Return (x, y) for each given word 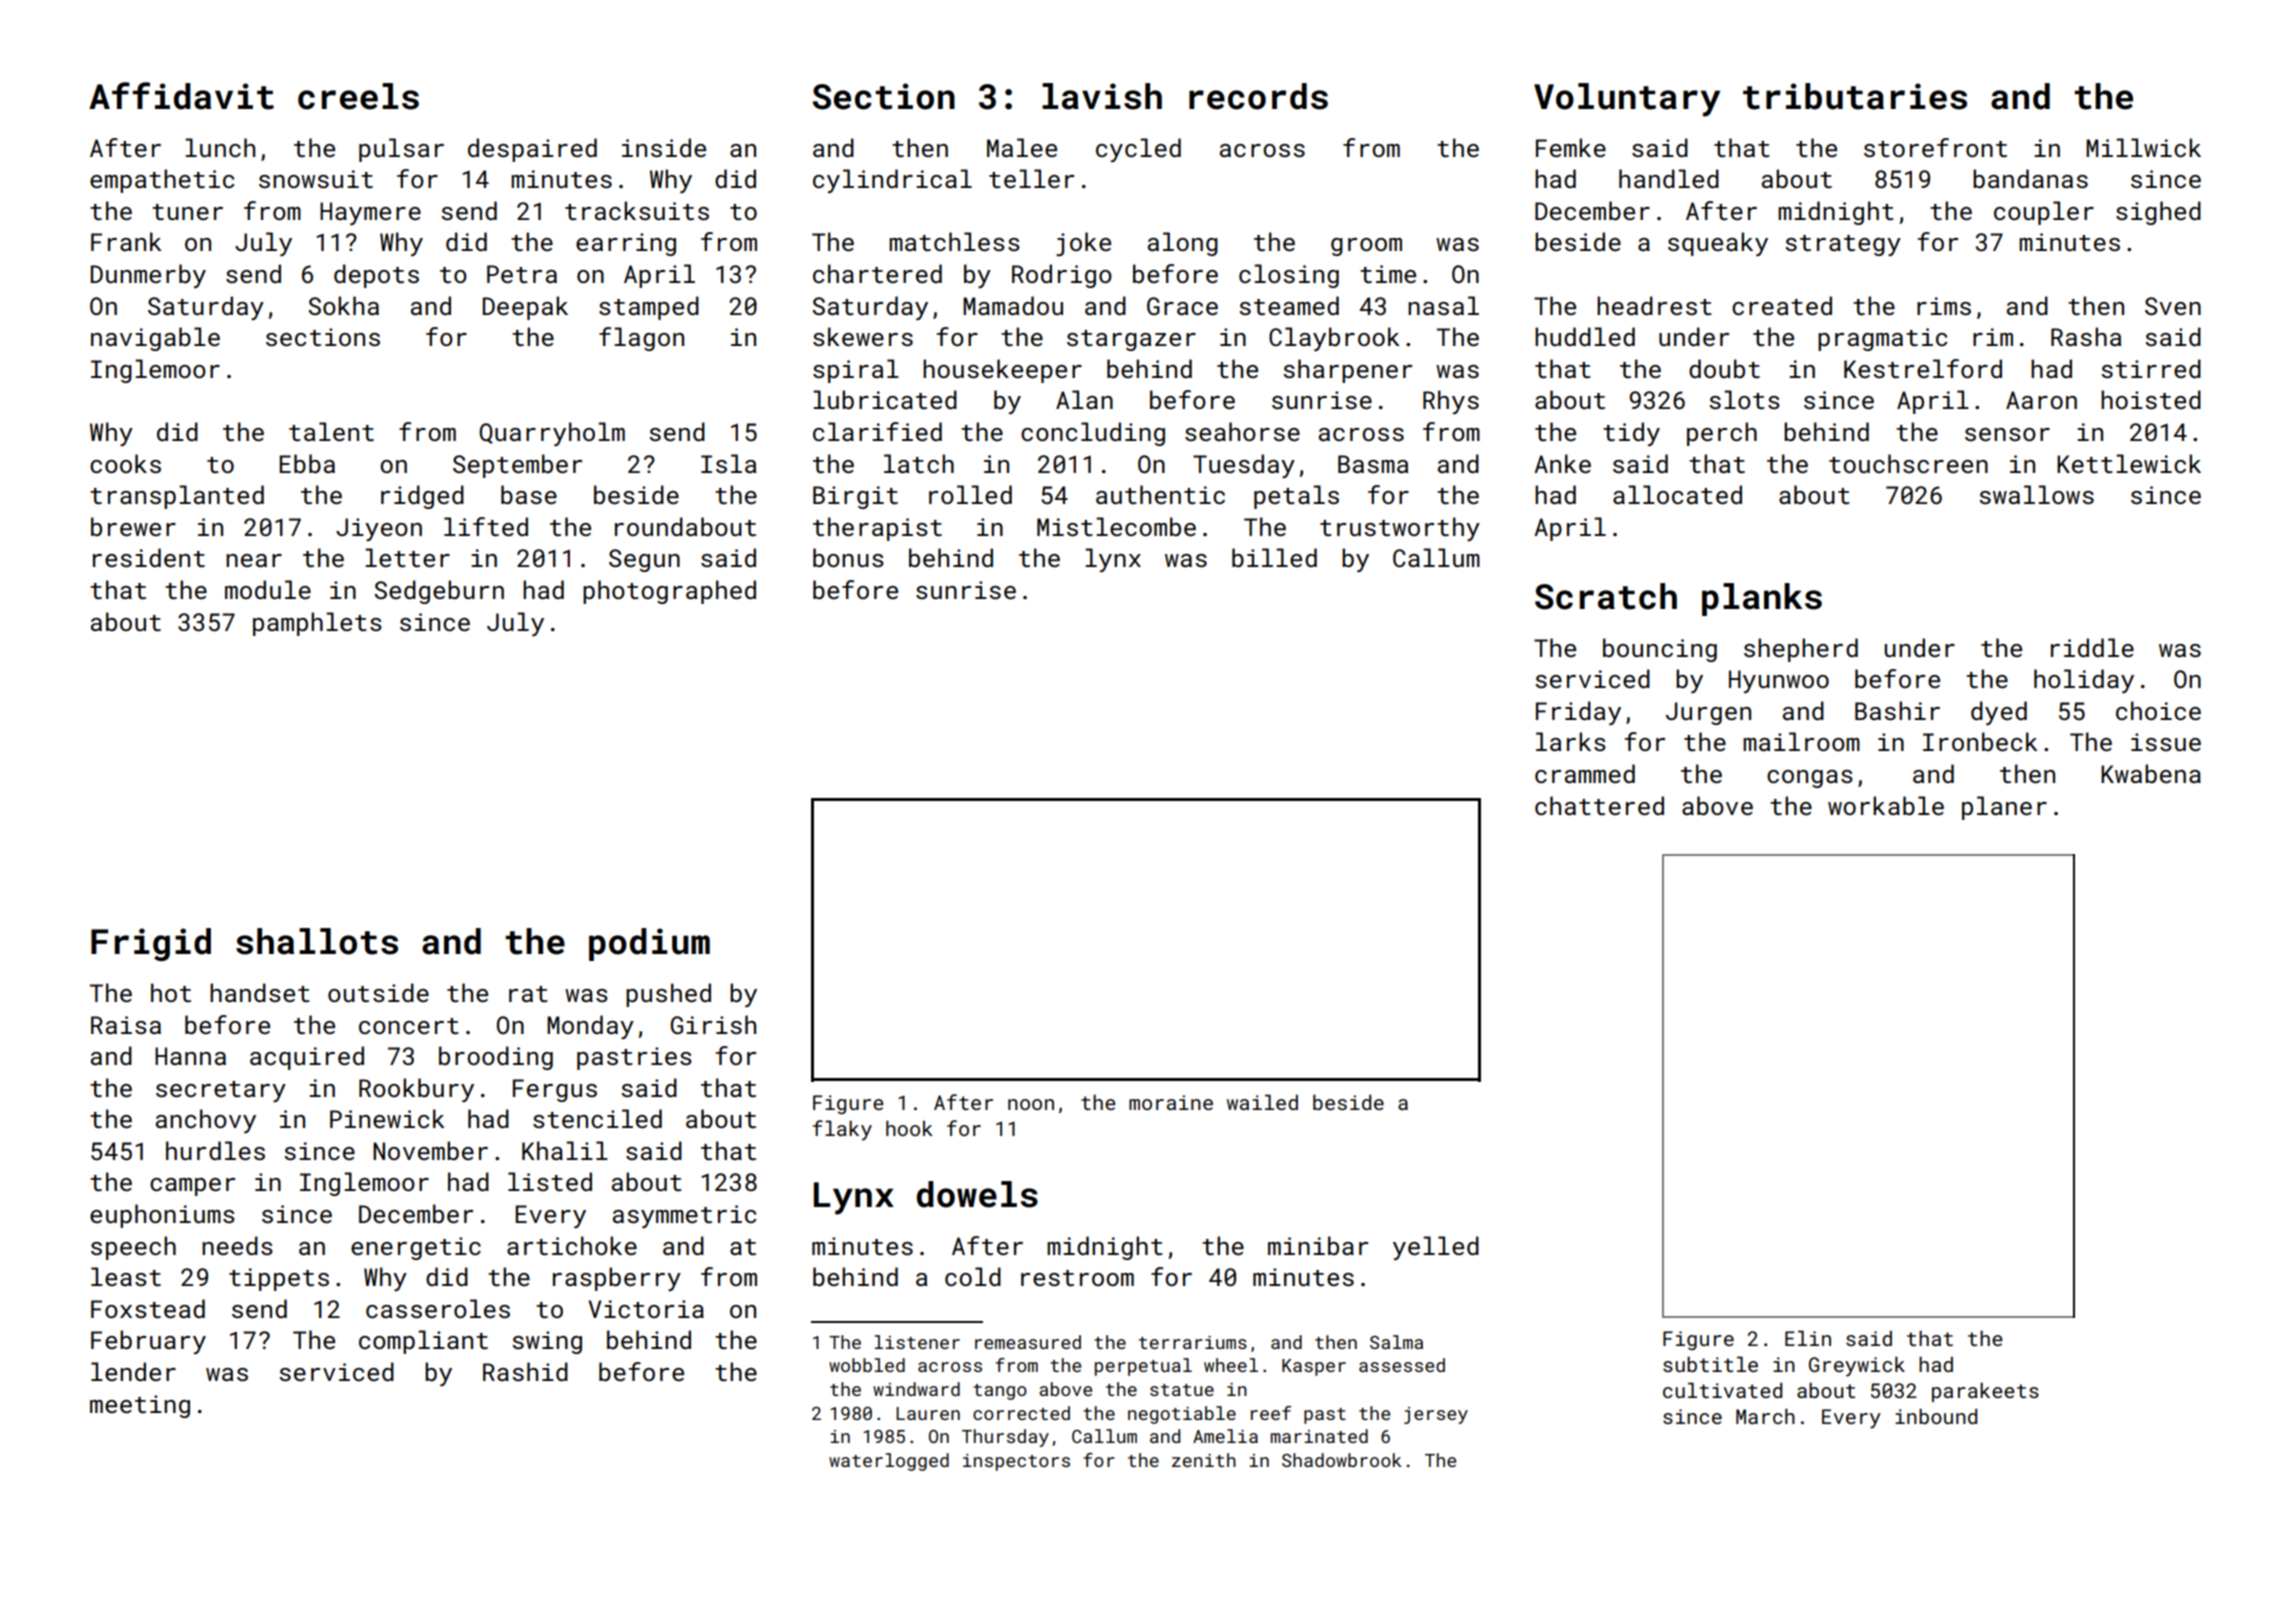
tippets (279, 1279)
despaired (532, 150)
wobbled (867, 1365)
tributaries (1855, 96)
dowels (977, 1194)
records (1258, 96)
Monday (590, 1027)
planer (2004, 808)
